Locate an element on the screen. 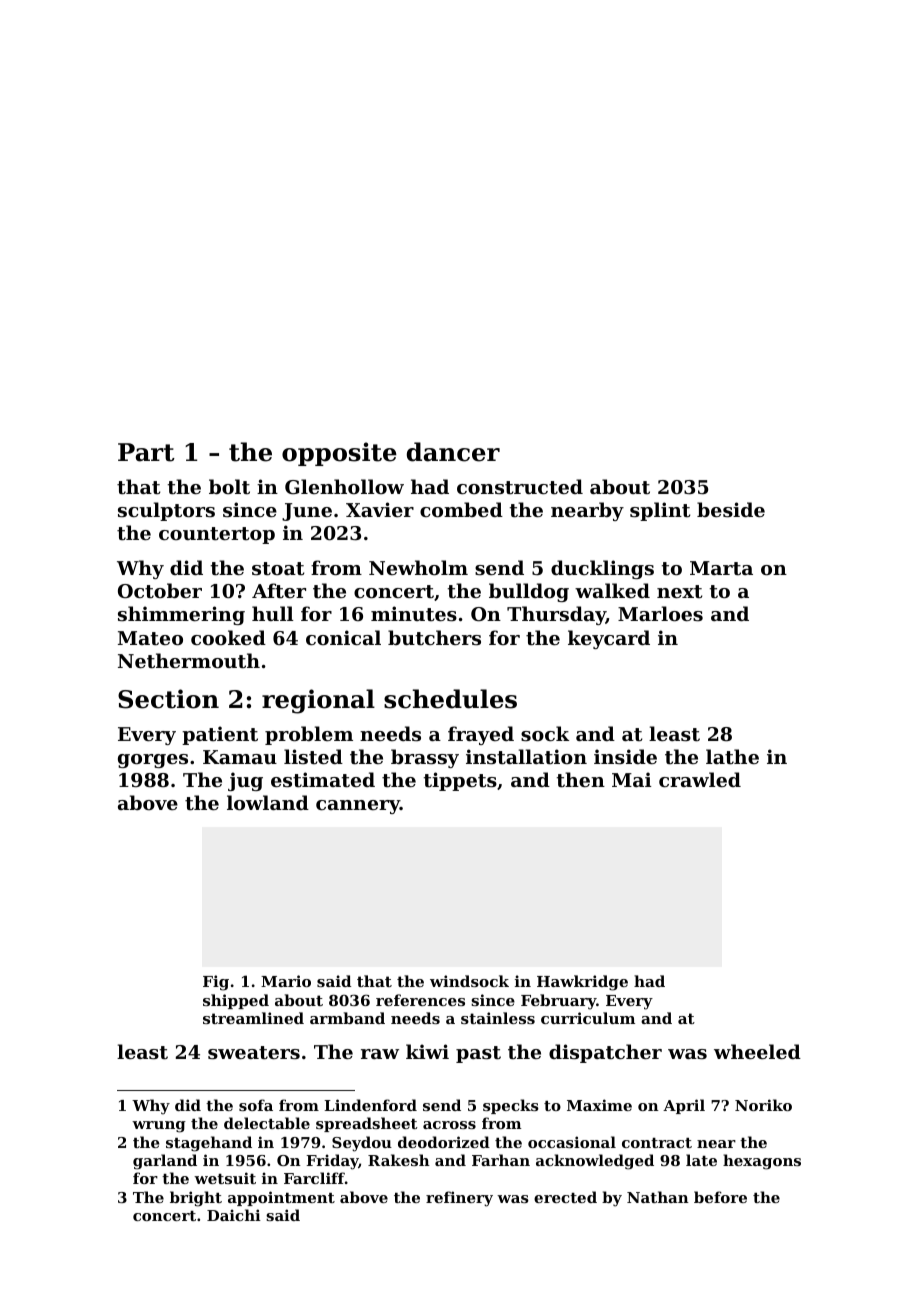  wheeled is located at coordinates (757, 1051).
